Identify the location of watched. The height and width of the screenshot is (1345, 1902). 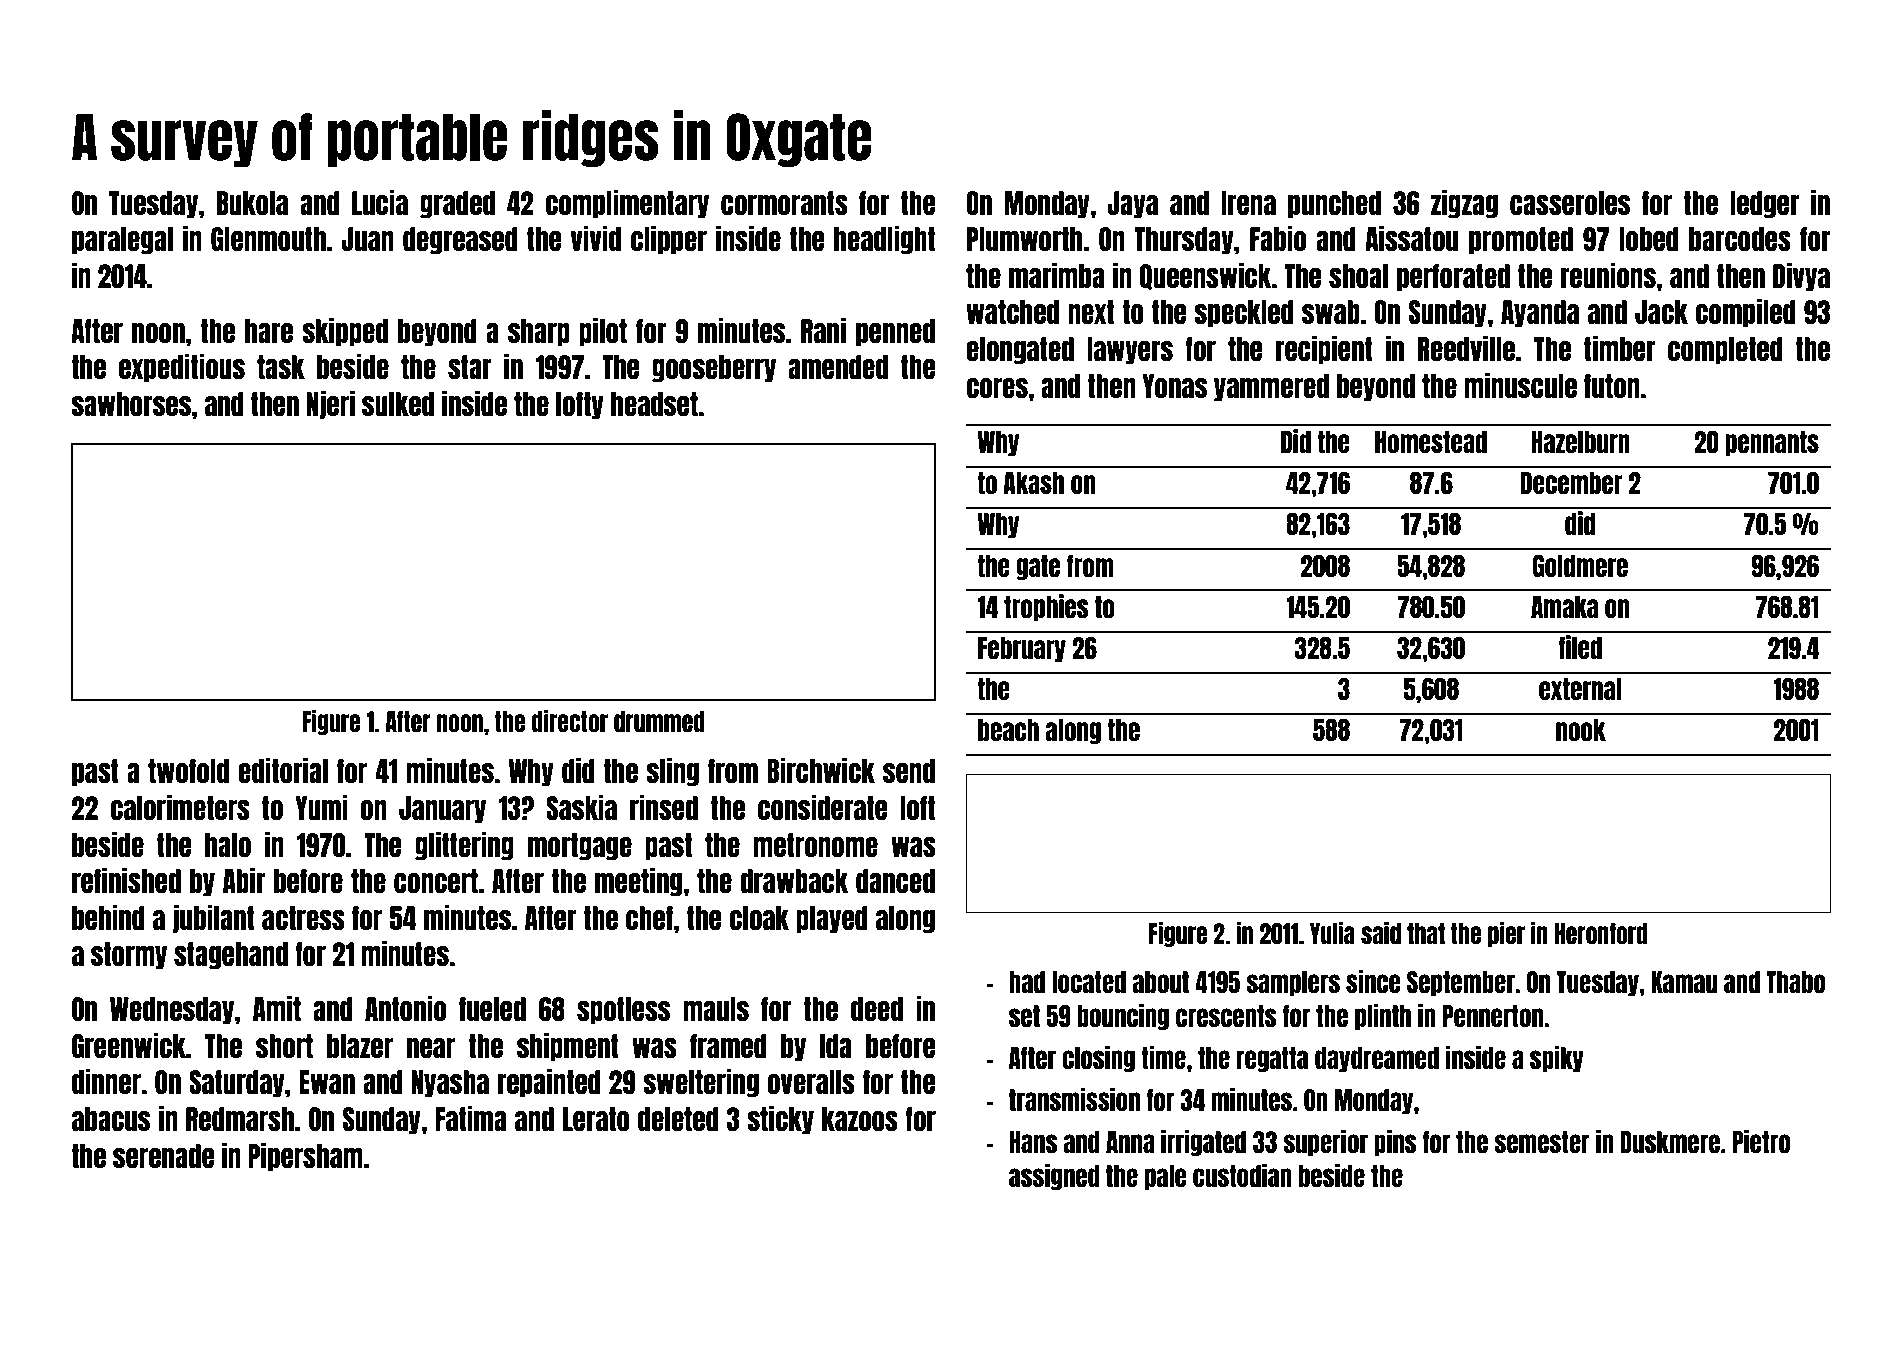
(1012, 312).
